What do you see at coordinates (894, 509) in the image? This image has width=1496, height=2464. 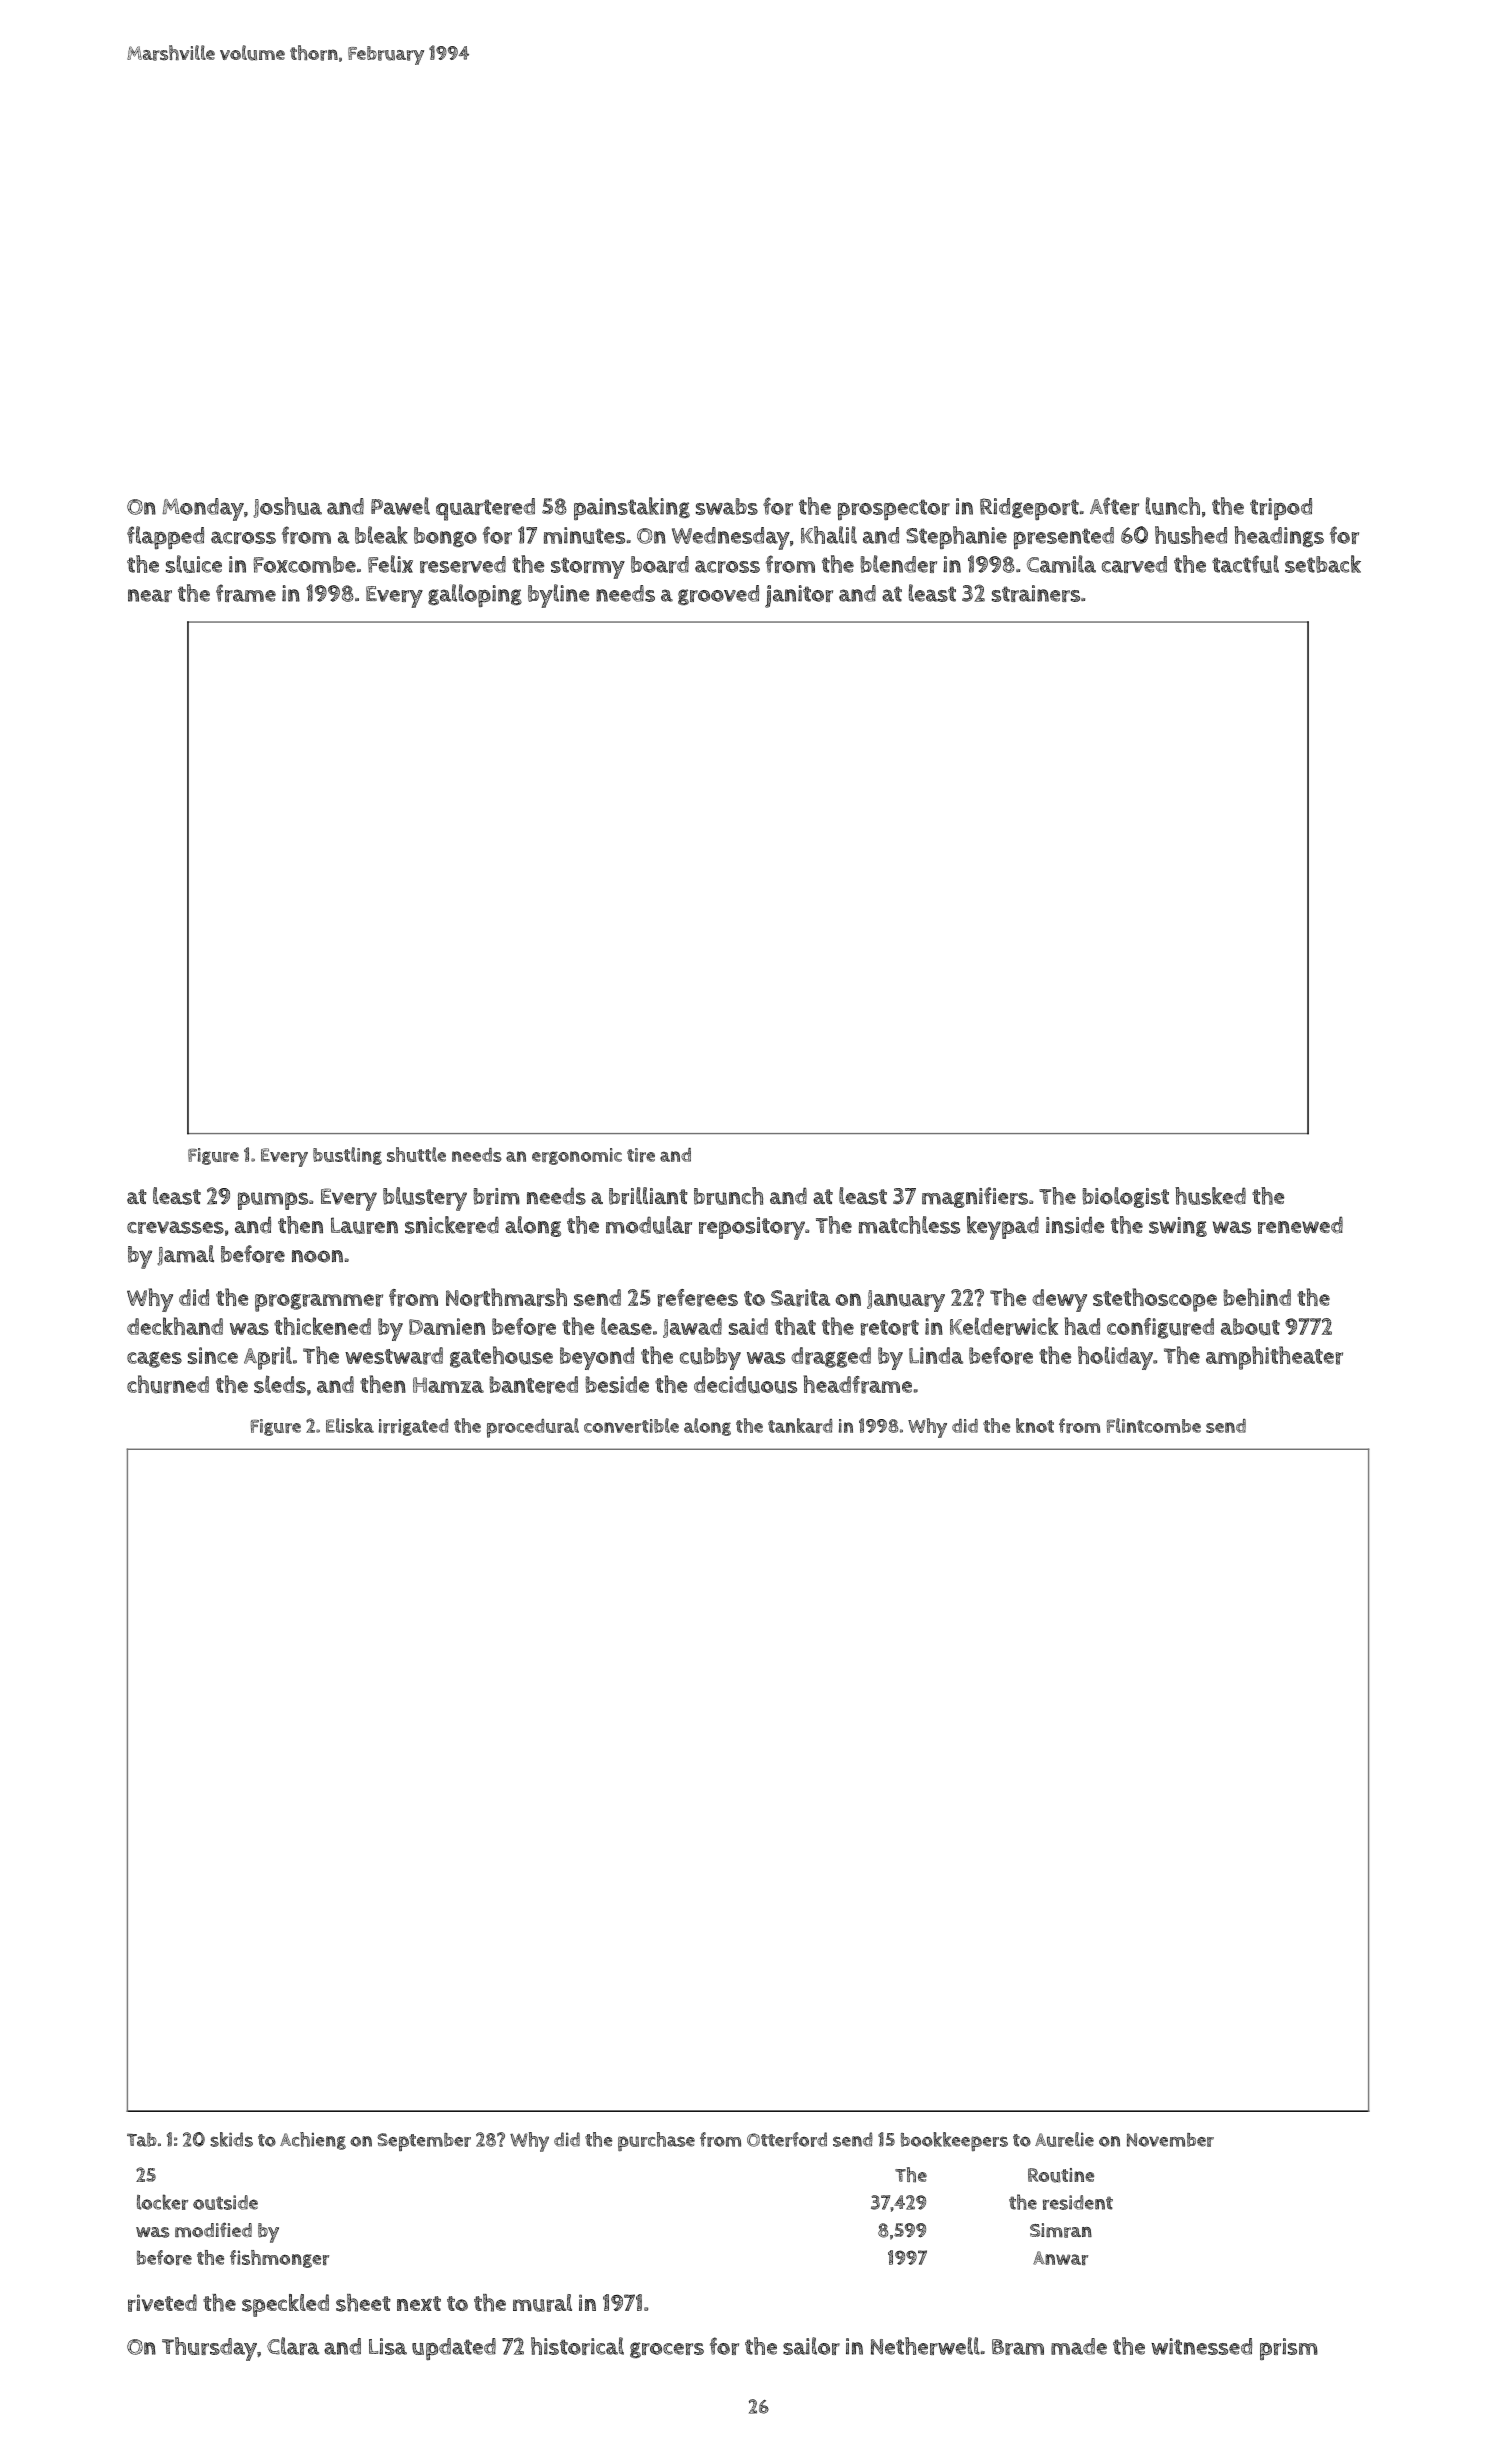 I see `prospector` at bounding box center [894, 509].
